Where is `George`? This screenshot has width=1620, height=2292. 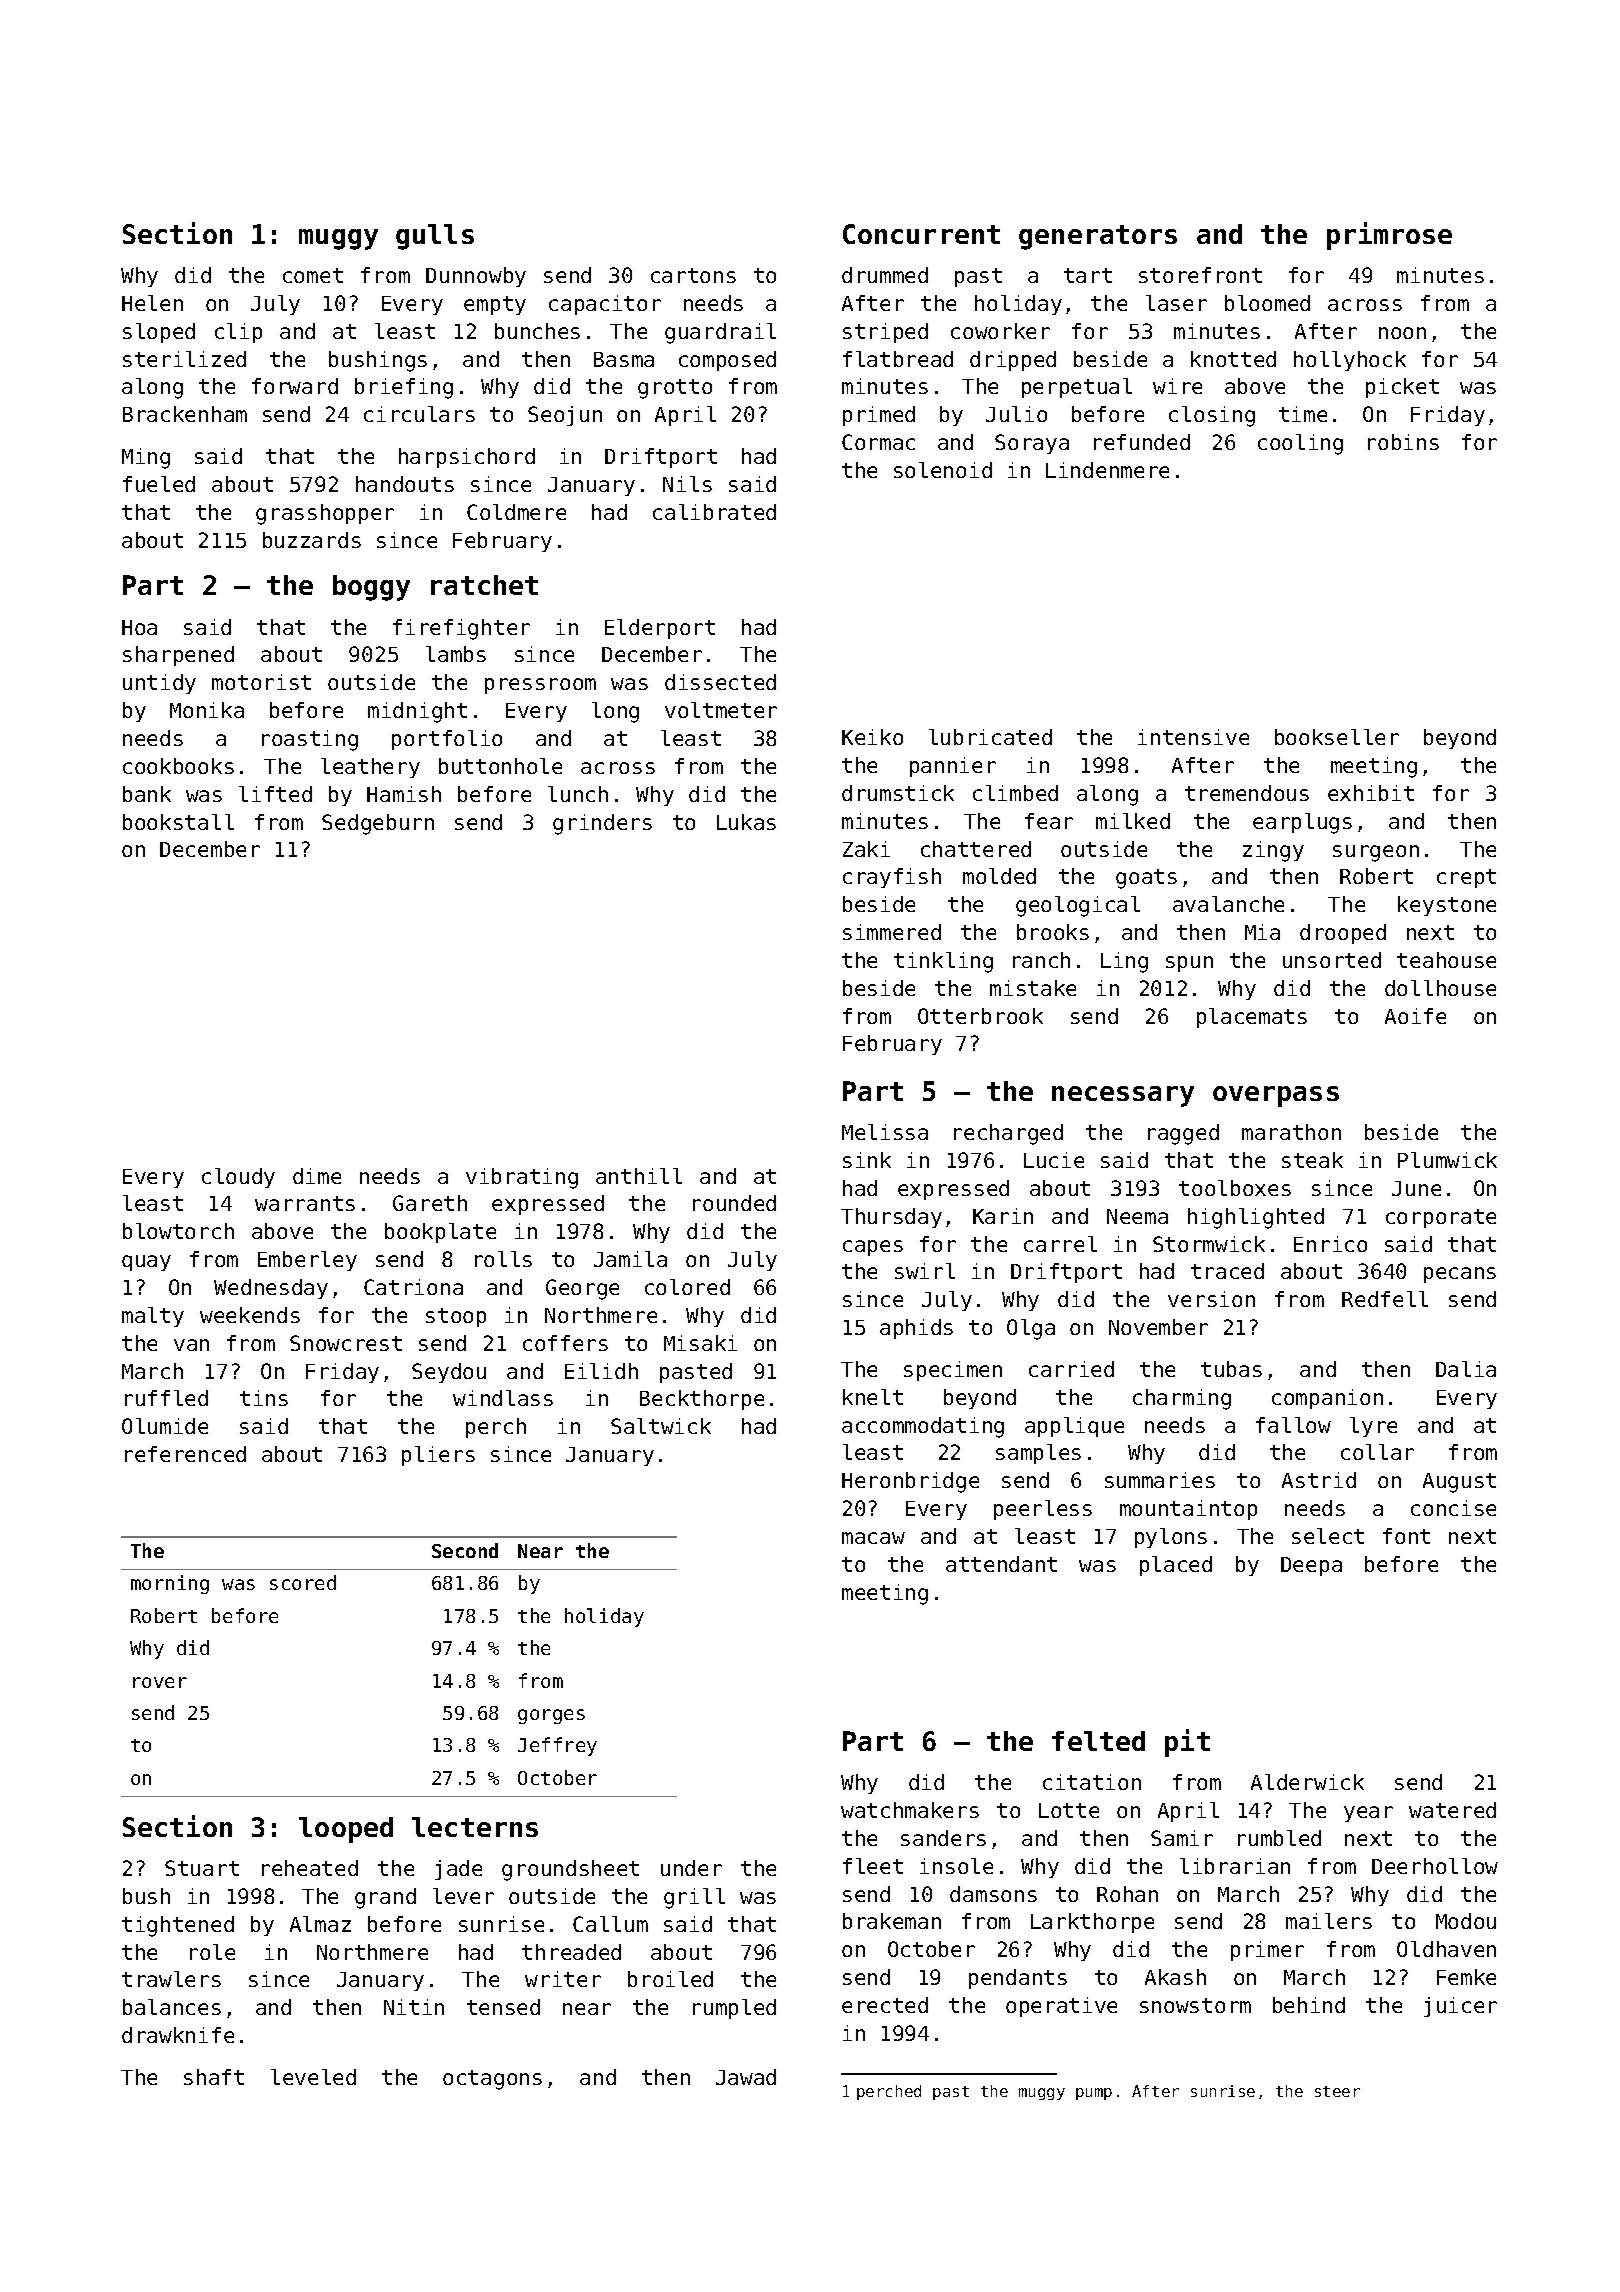 George is located at coordinates (582, 1289).
